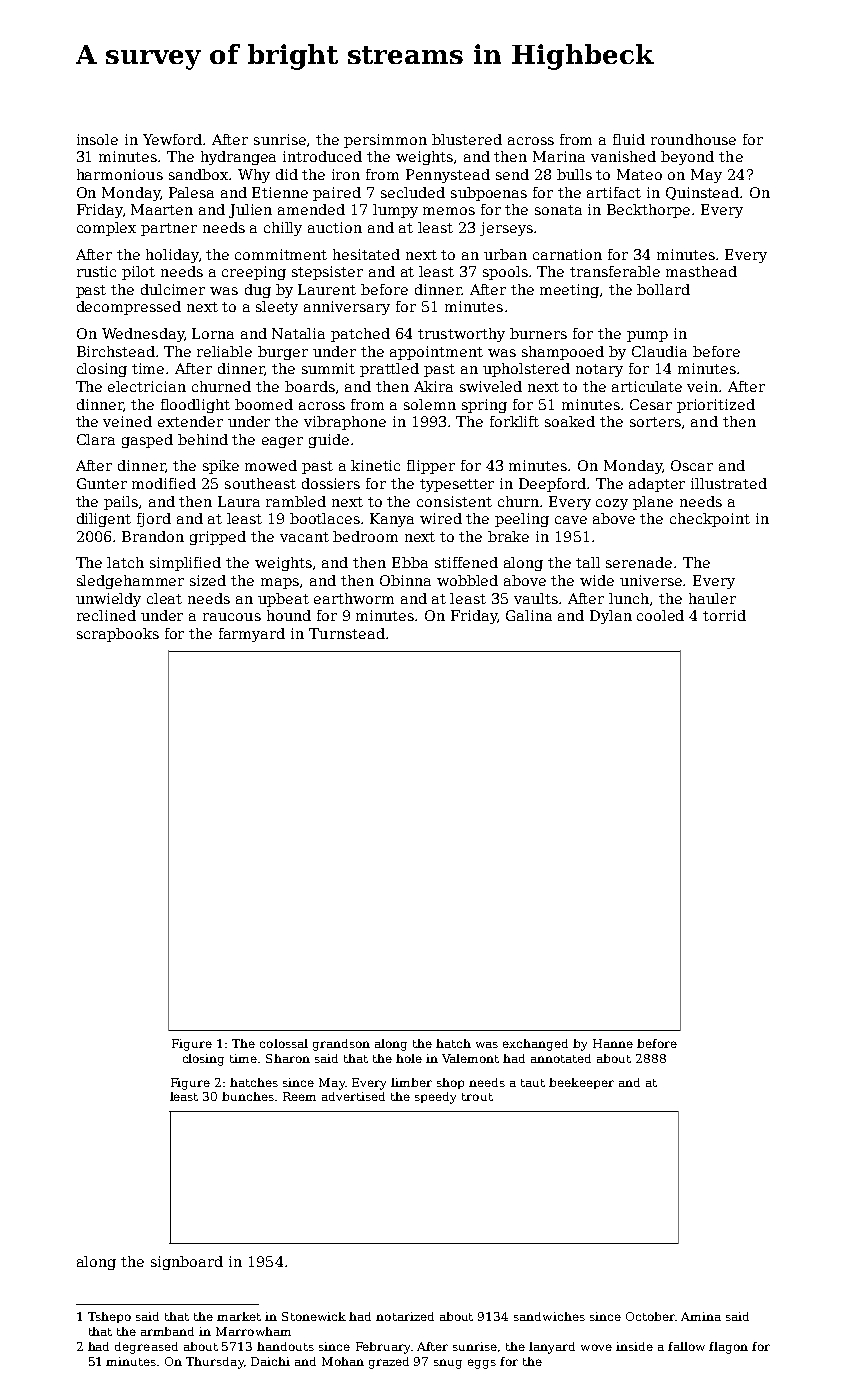 Image resolution: width=849 pixels, height=1400 pixels. I want to click on colossal, so click(284, 1043).
